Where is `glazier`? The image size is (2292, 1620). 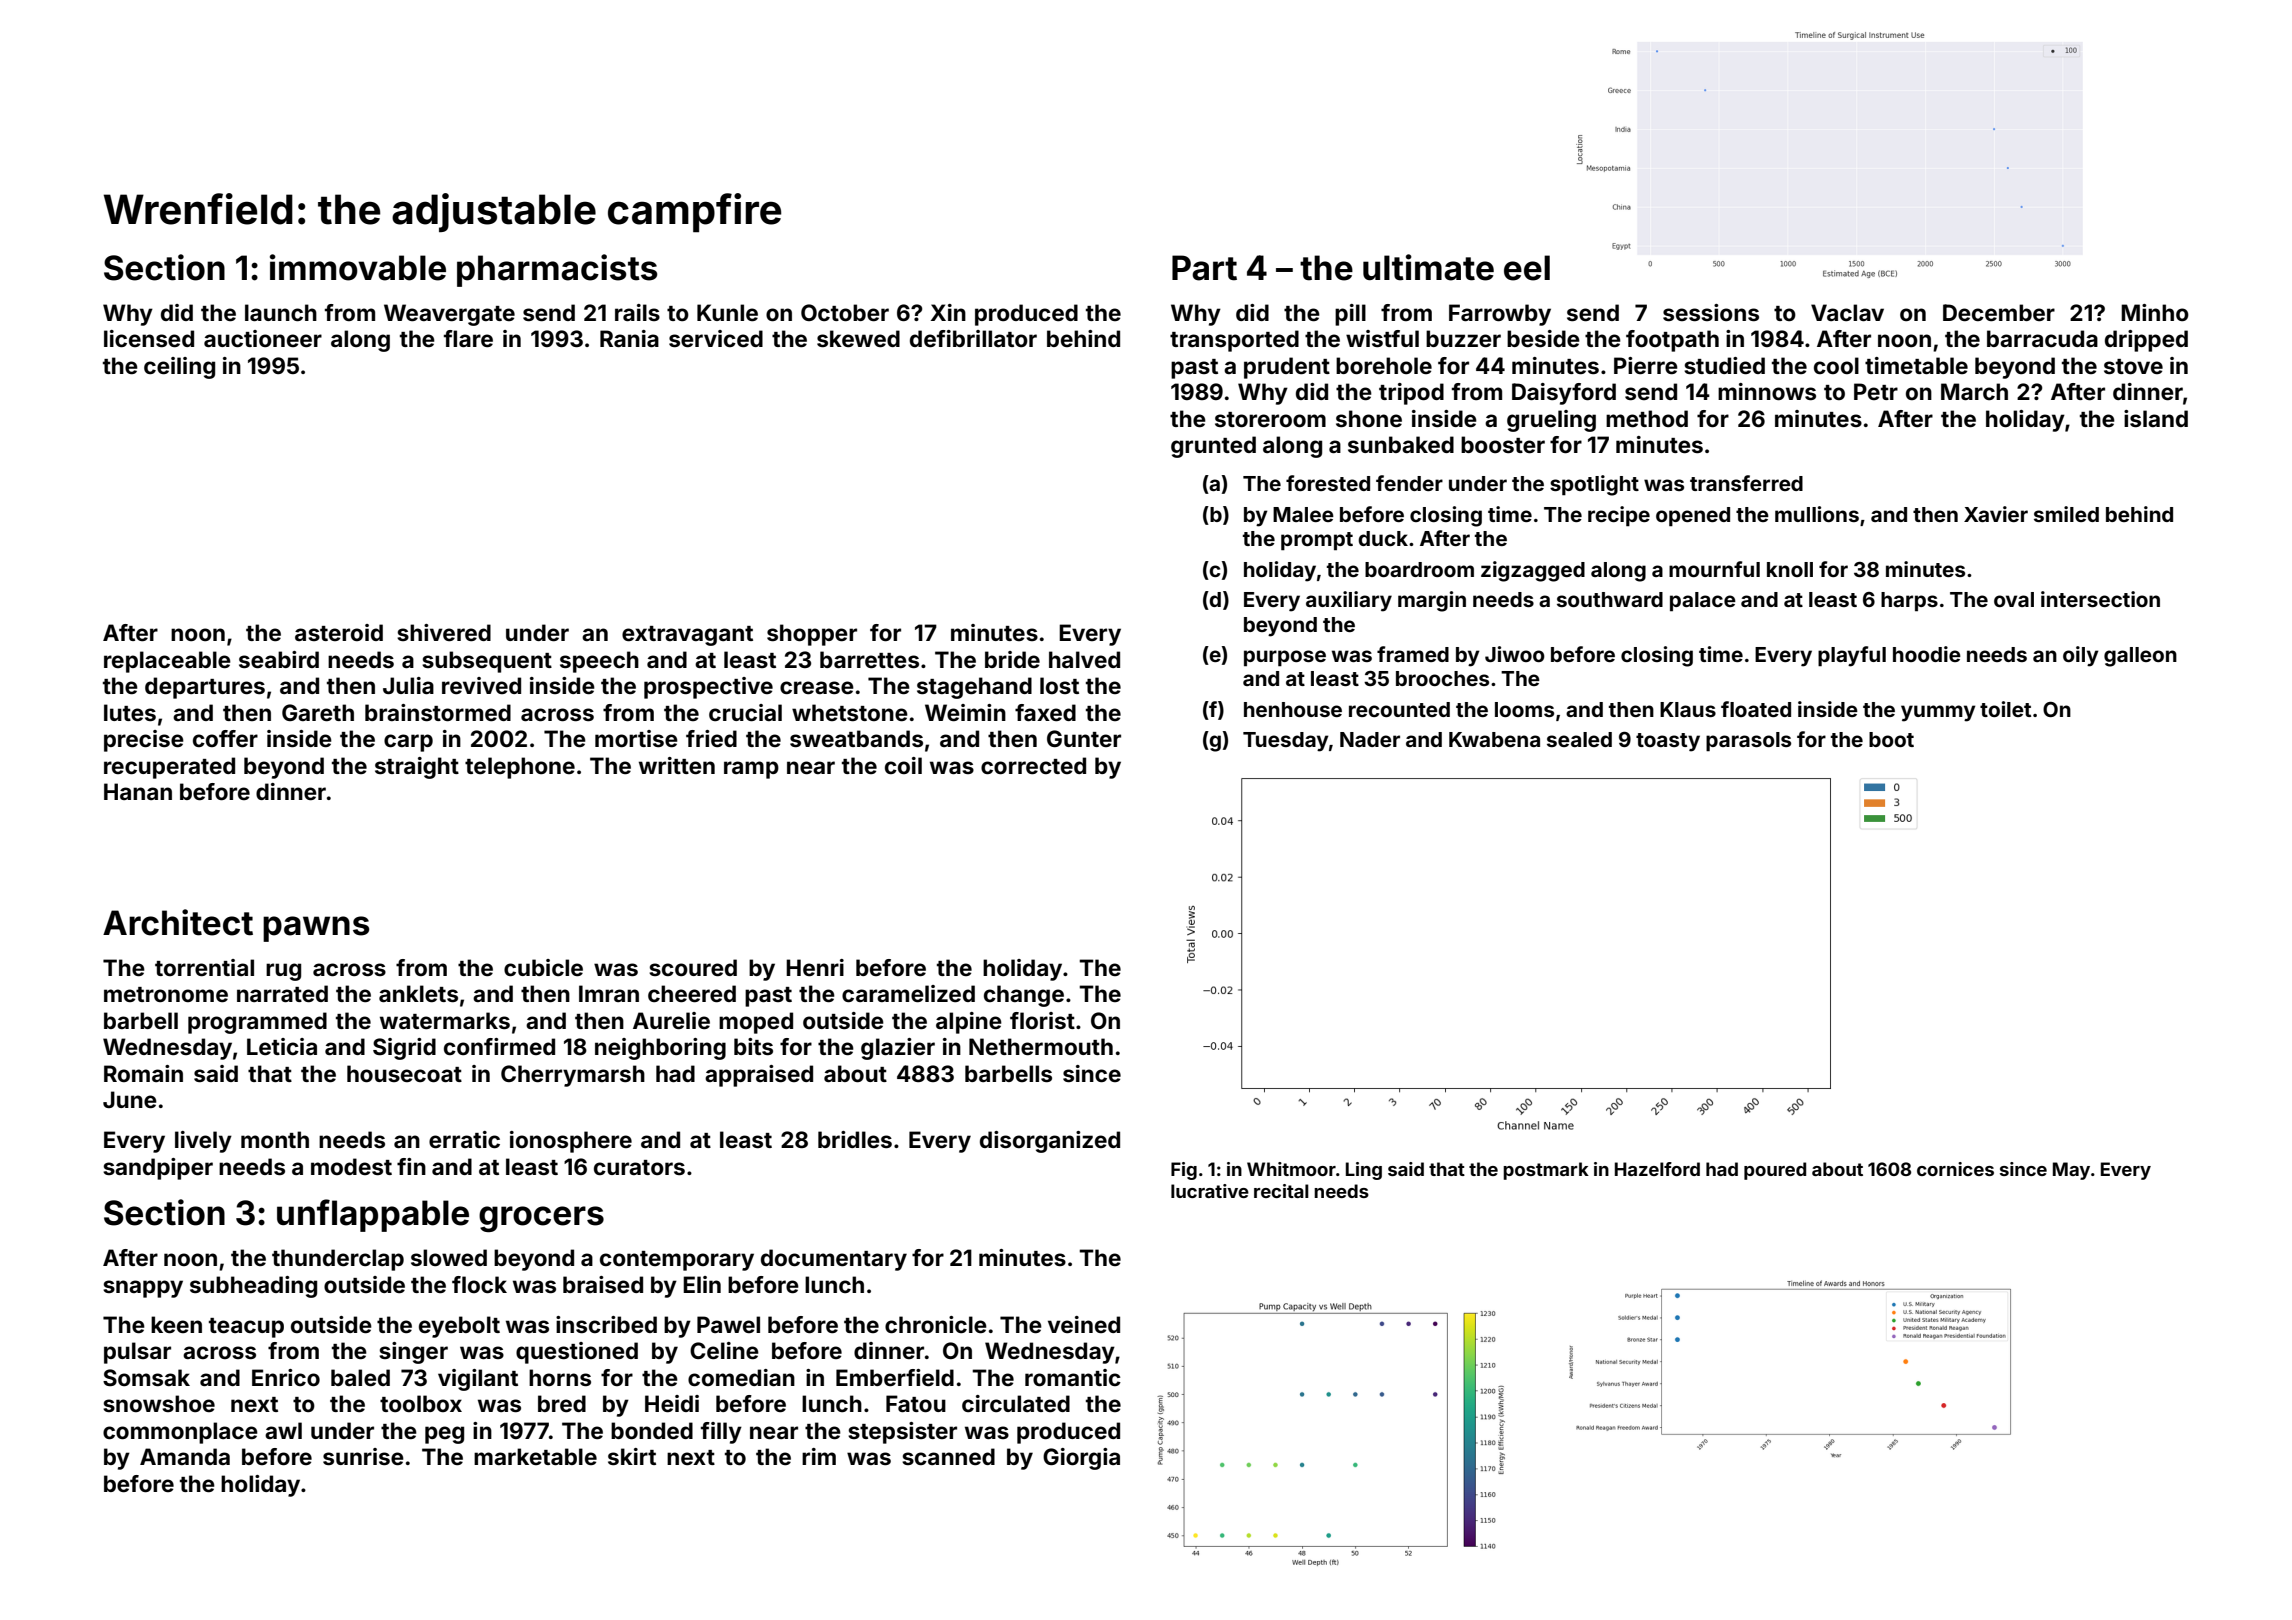 glazier is located at coordinates (898, 1049).
